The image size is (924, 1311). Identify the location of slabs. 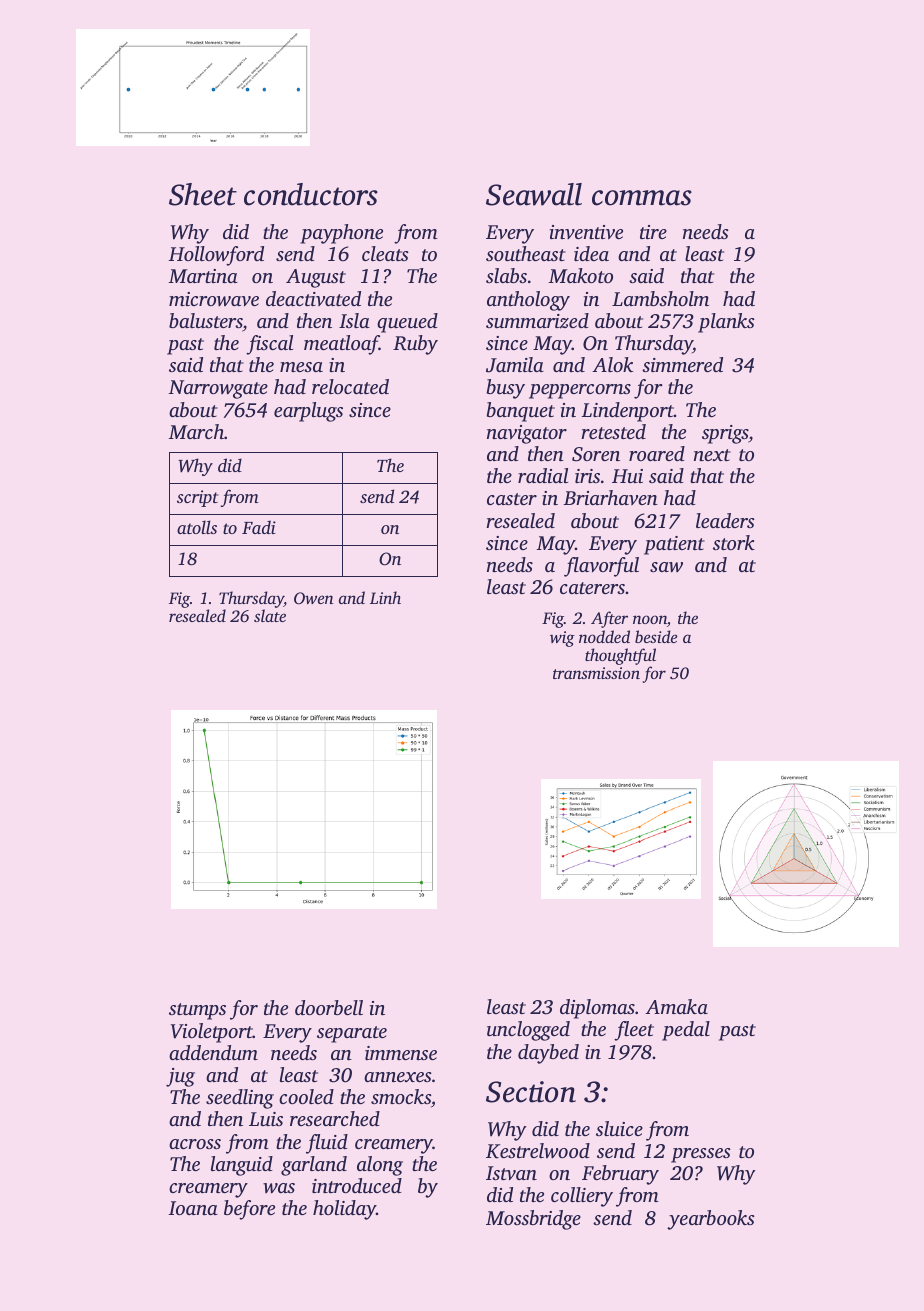
(506, 275).
